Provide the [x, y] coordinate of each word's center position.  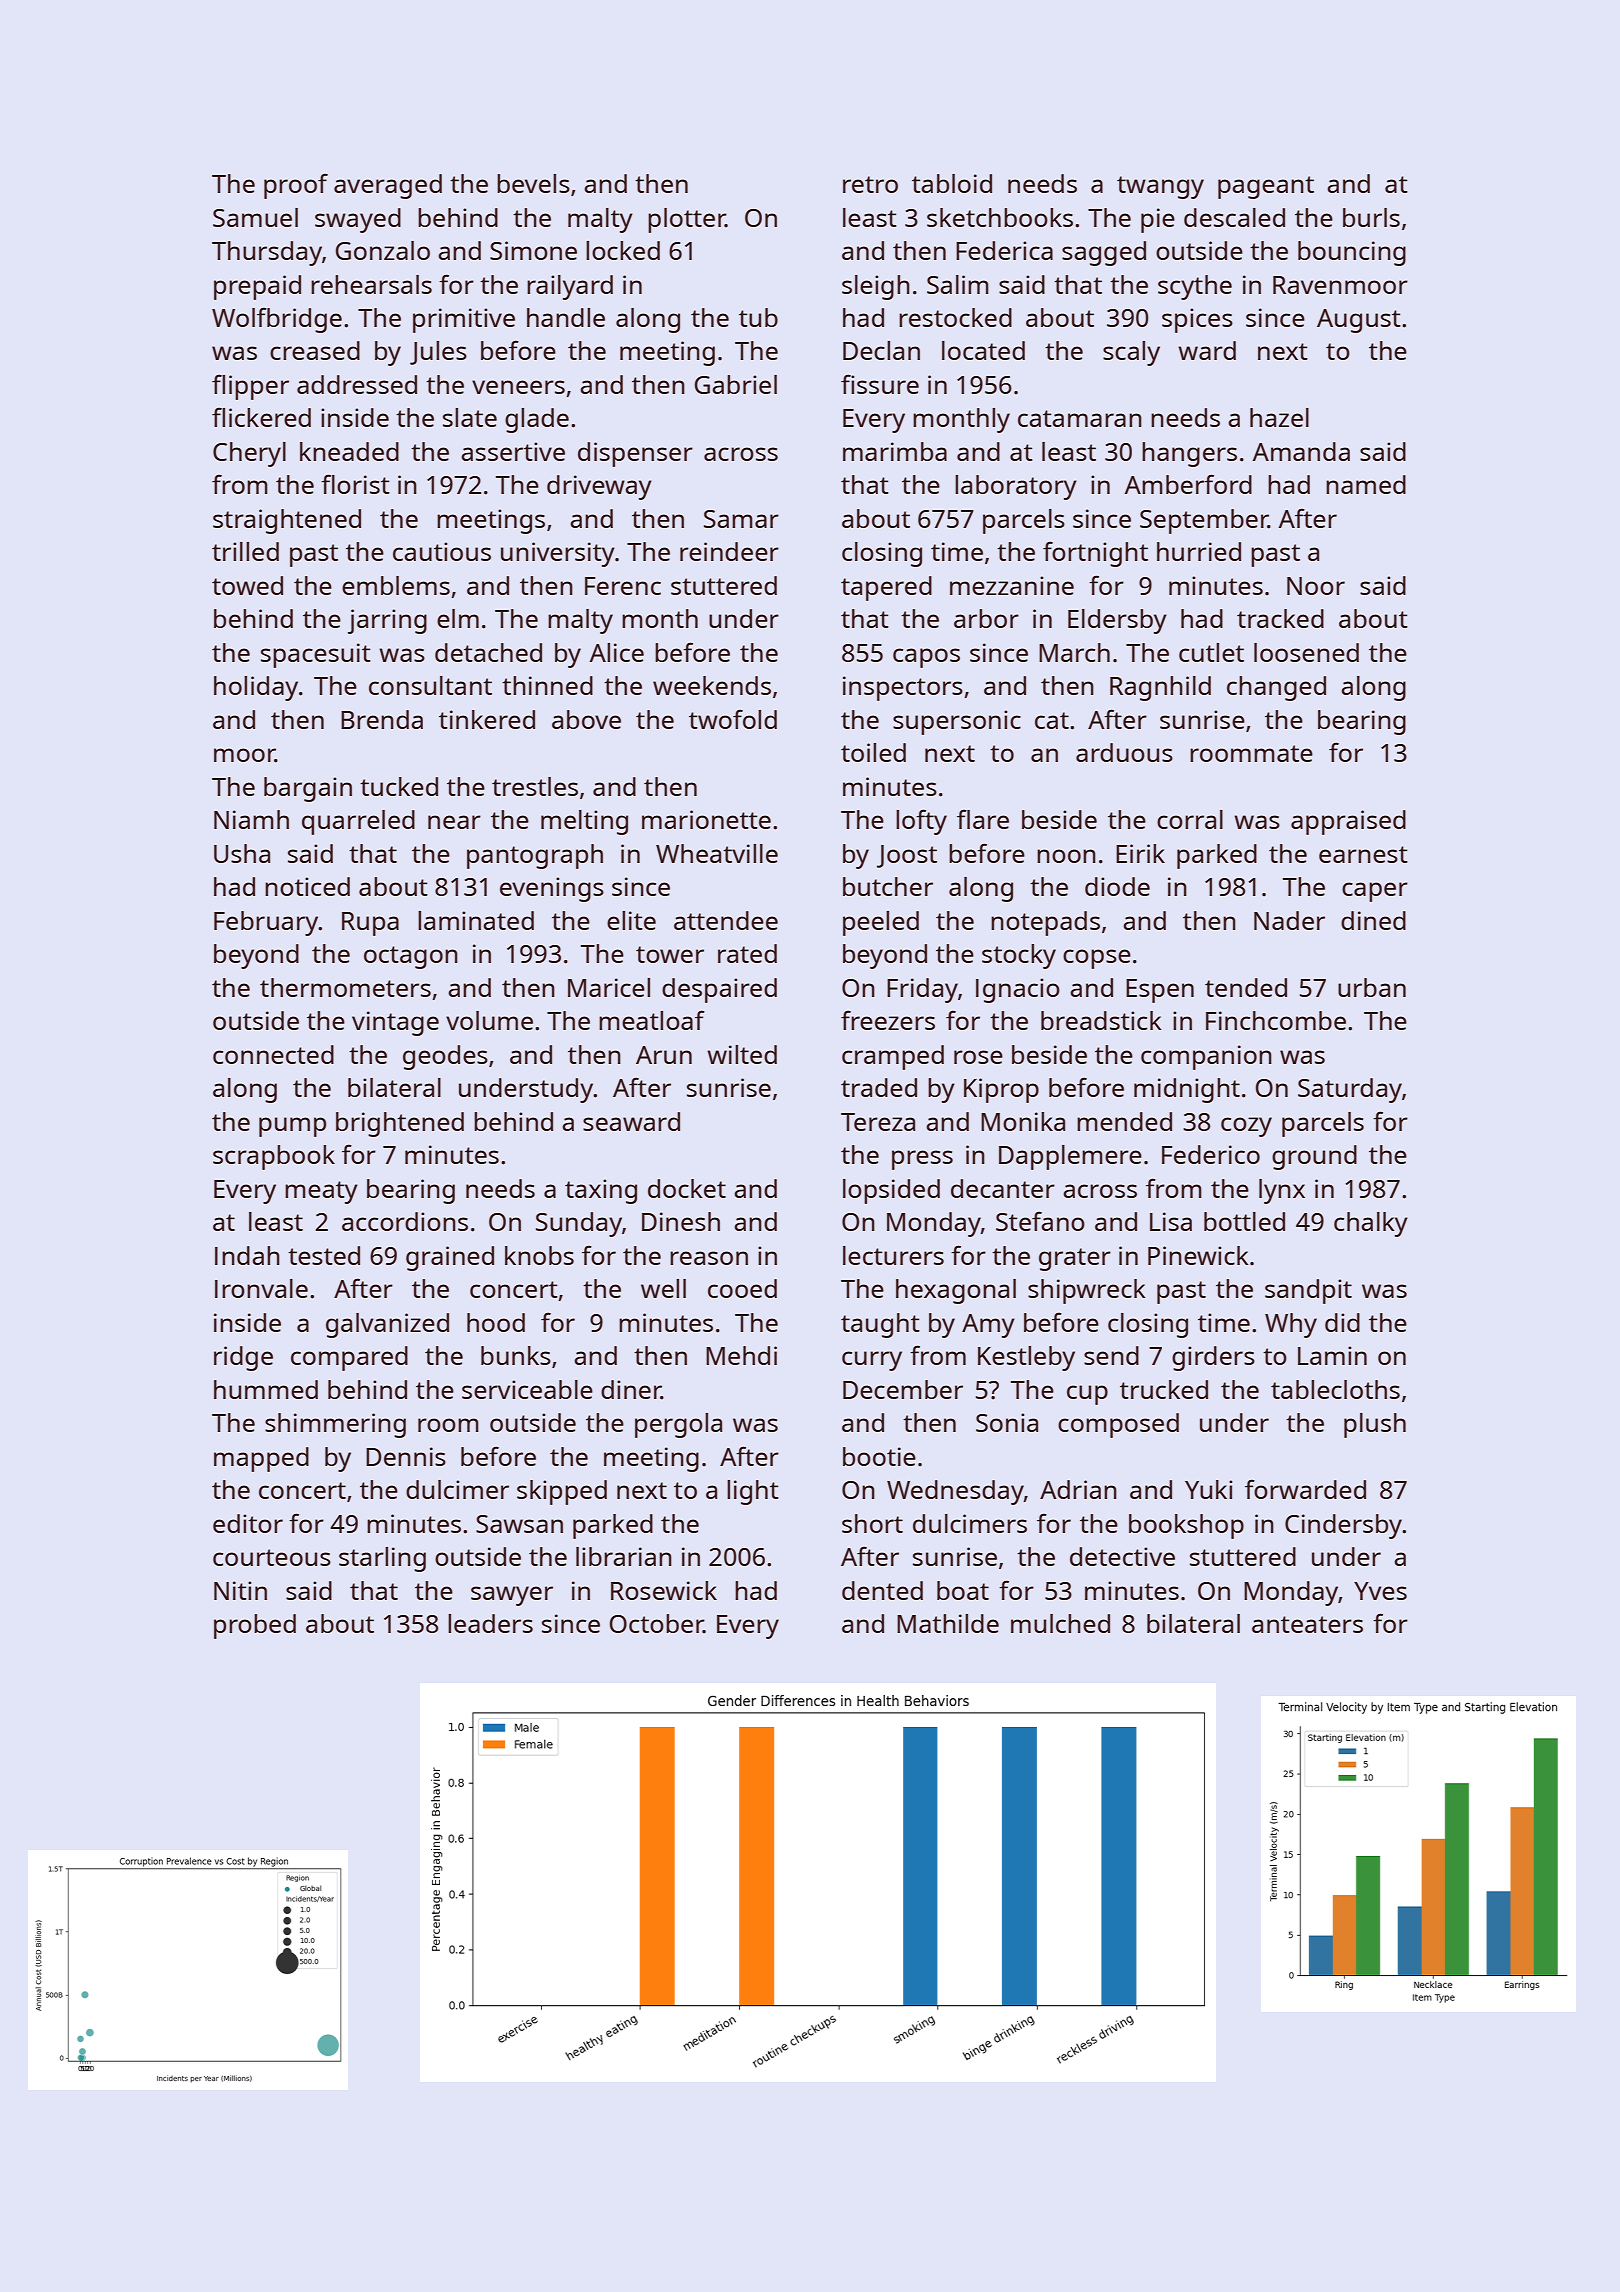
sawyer [512, 1596]
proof [296, 186]
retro [870, 184]
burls [1371, 217]
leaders [490, 1623]
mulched [1060, 1623]
